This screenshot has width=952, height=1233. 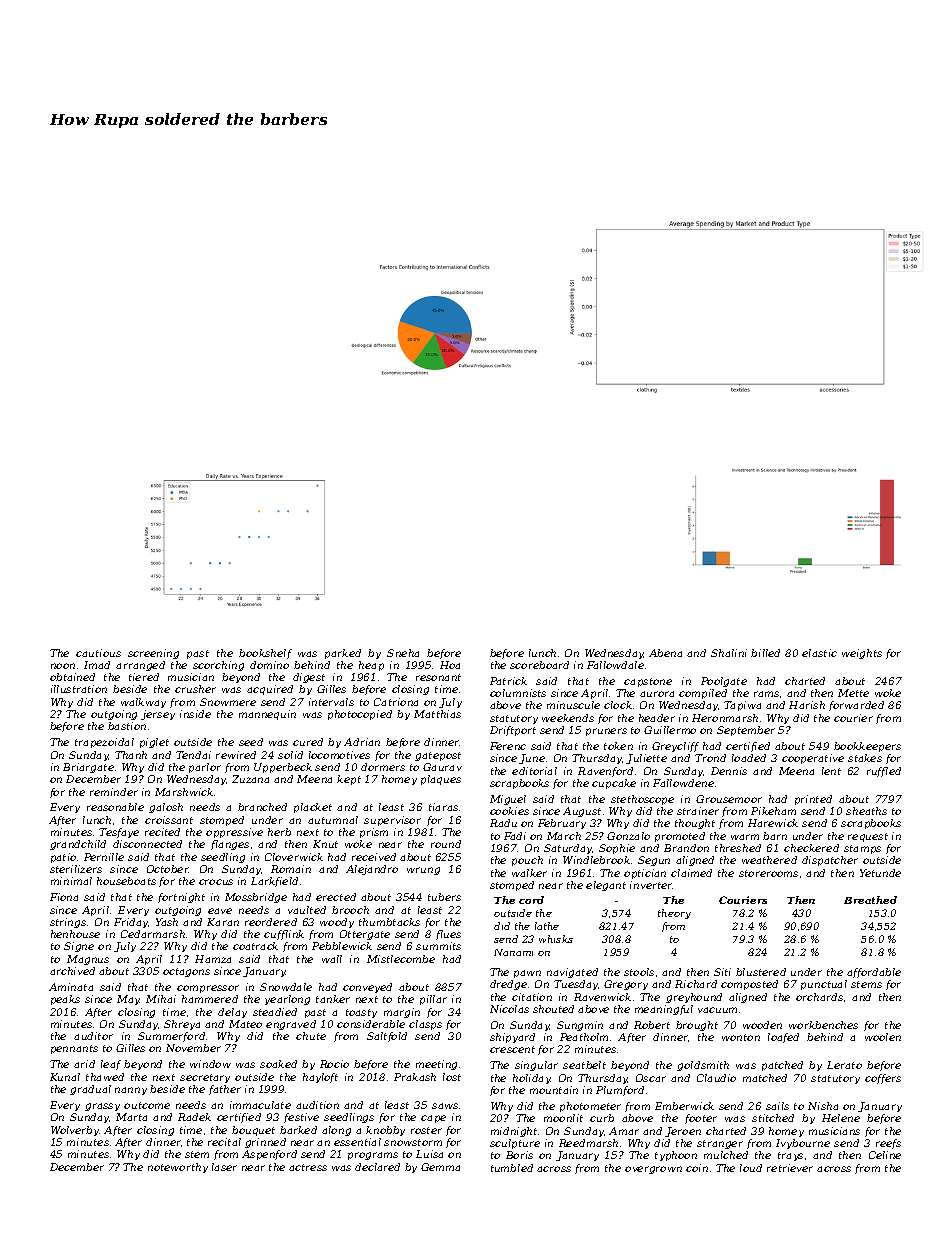 What do you see at coordinates (119, 833) in the screenshot?
I see `Tesfaye` at bounding box center [119, 833].
